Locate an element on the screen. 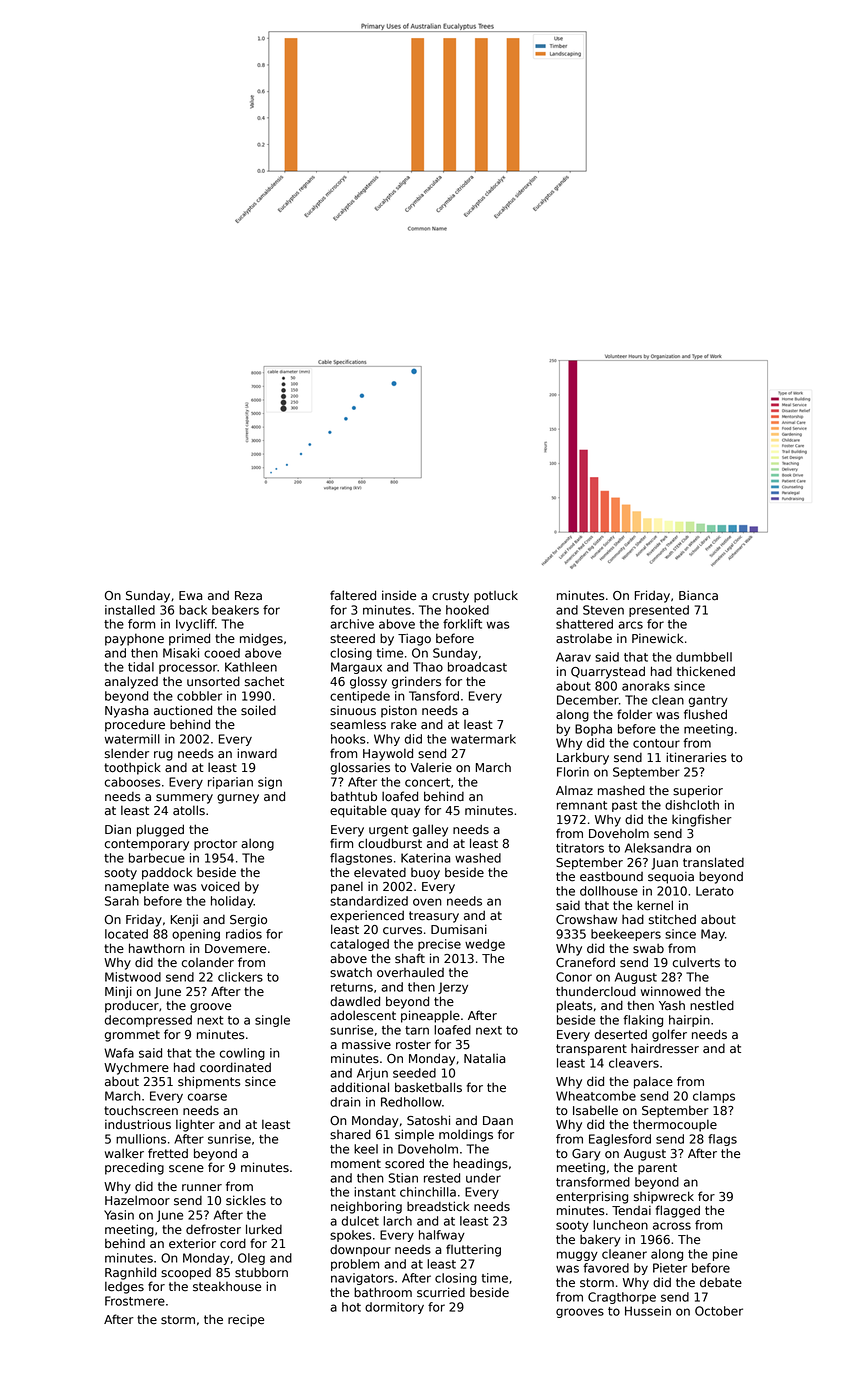 The image size is (849, 1400). quay is located at coordinates (405, 813).
